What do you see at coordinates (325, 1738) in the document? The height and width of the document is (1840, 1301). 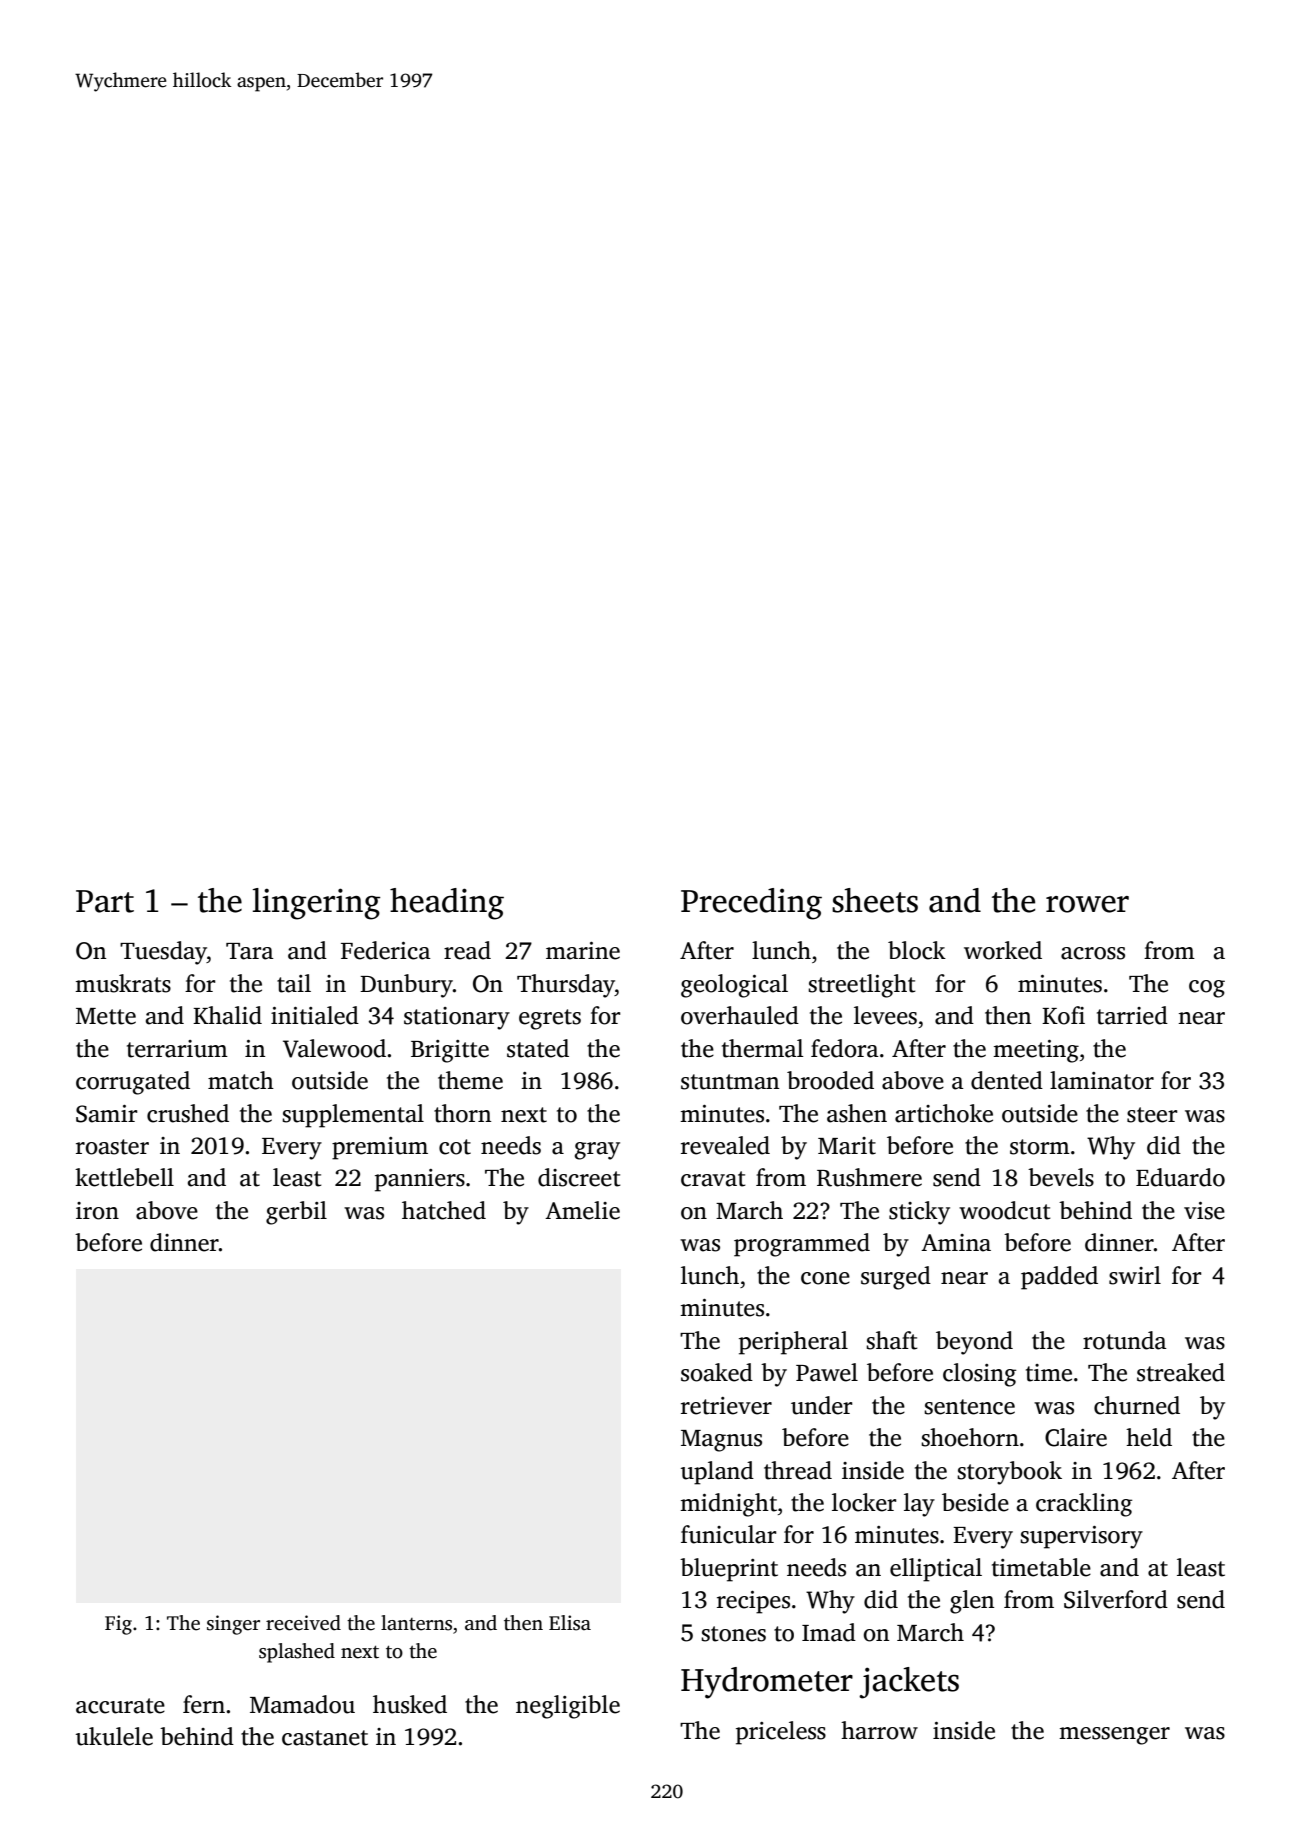 I see `castanet` at bounding box center [325, 1738].
